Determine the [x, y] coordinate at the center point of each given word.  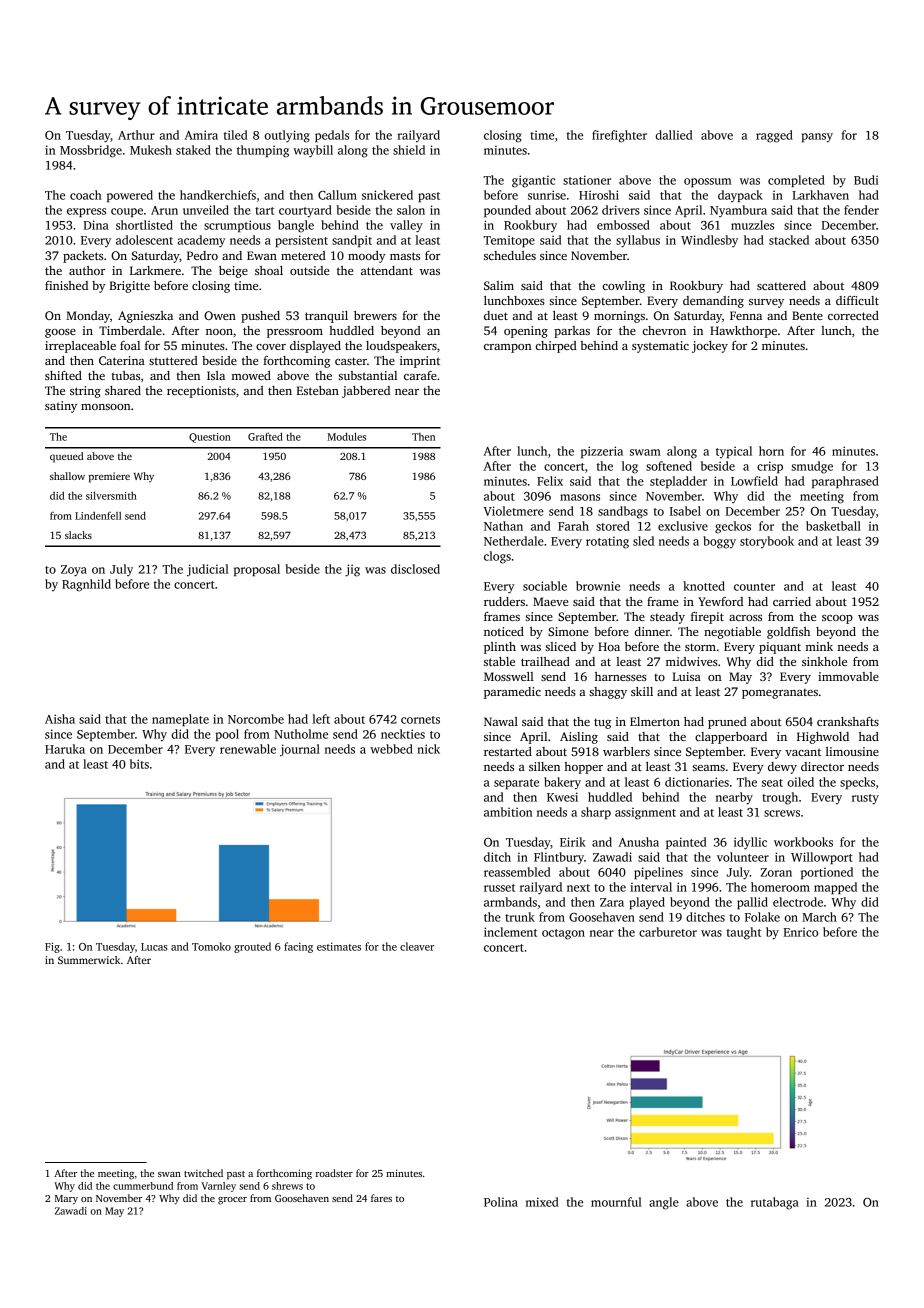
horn [771, 451]
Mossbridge [91, 151]
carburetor [668, 932]
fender [861, 210]
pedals [332, 136]
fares [381, 1198]
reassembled [517, 872]
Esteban [318, 390]
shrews [287, 1186]
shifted [63, 375]
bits [139, 764]
